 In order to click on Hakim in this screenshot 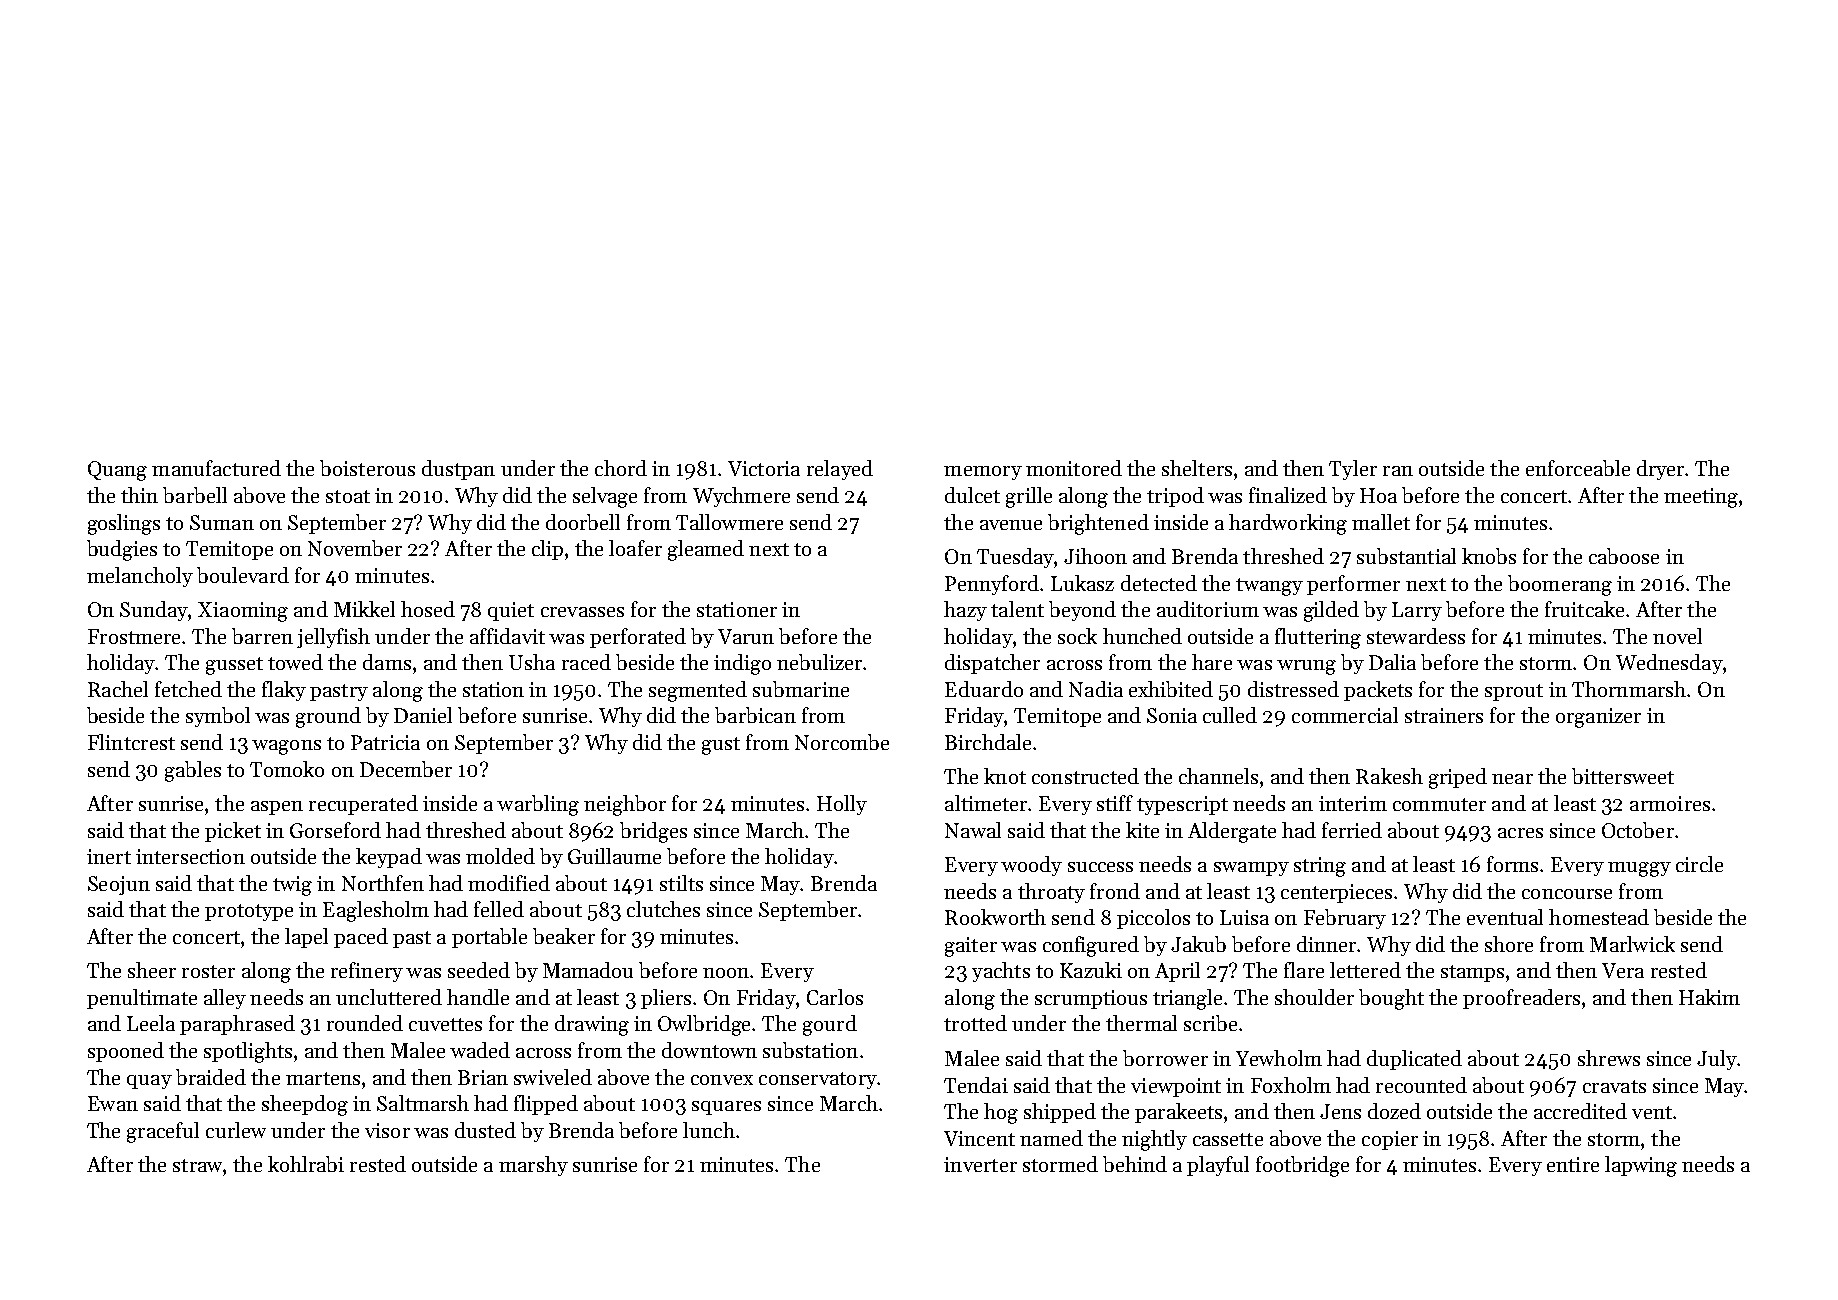, I will do `click(1709, 997)`.
